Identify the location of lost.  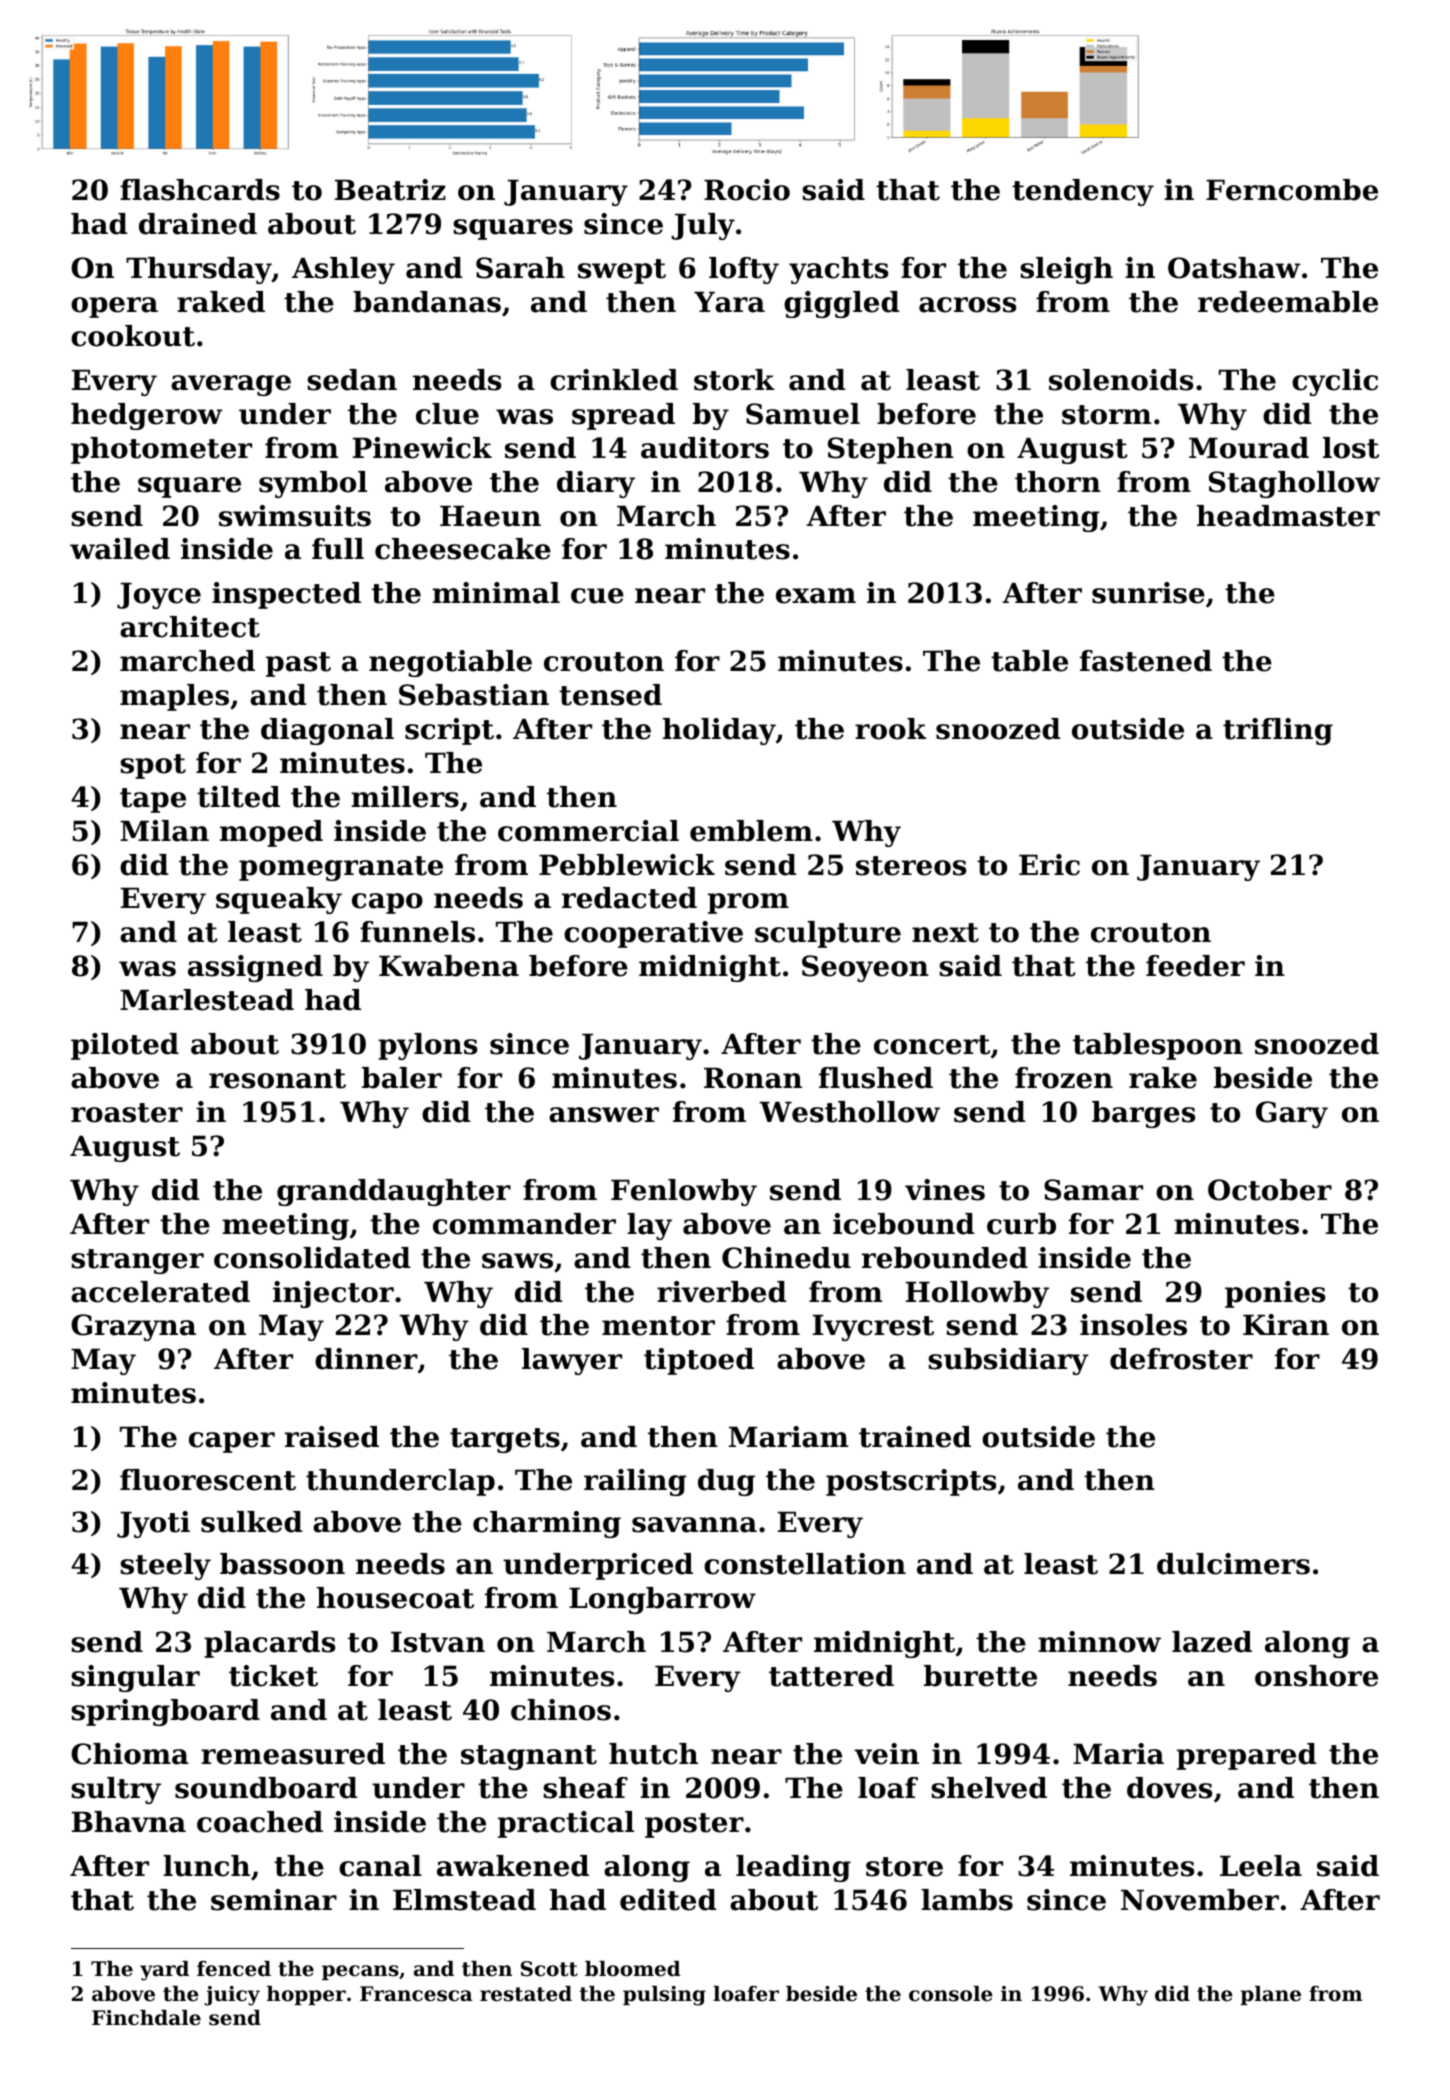
(1351, 448).
